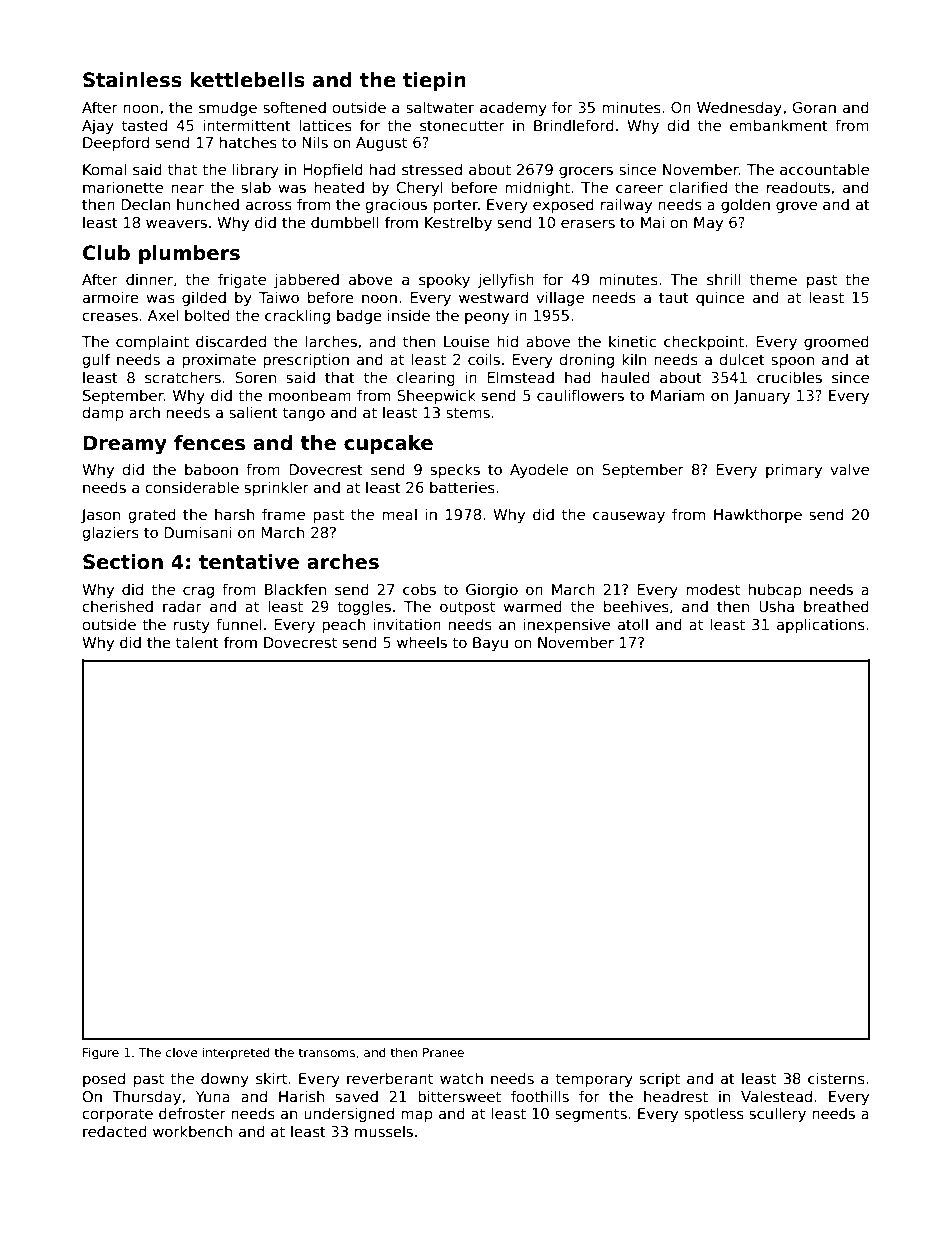  Describe the element at coordinates (103, 413) in the screenshot. I see `damp` at that location.
